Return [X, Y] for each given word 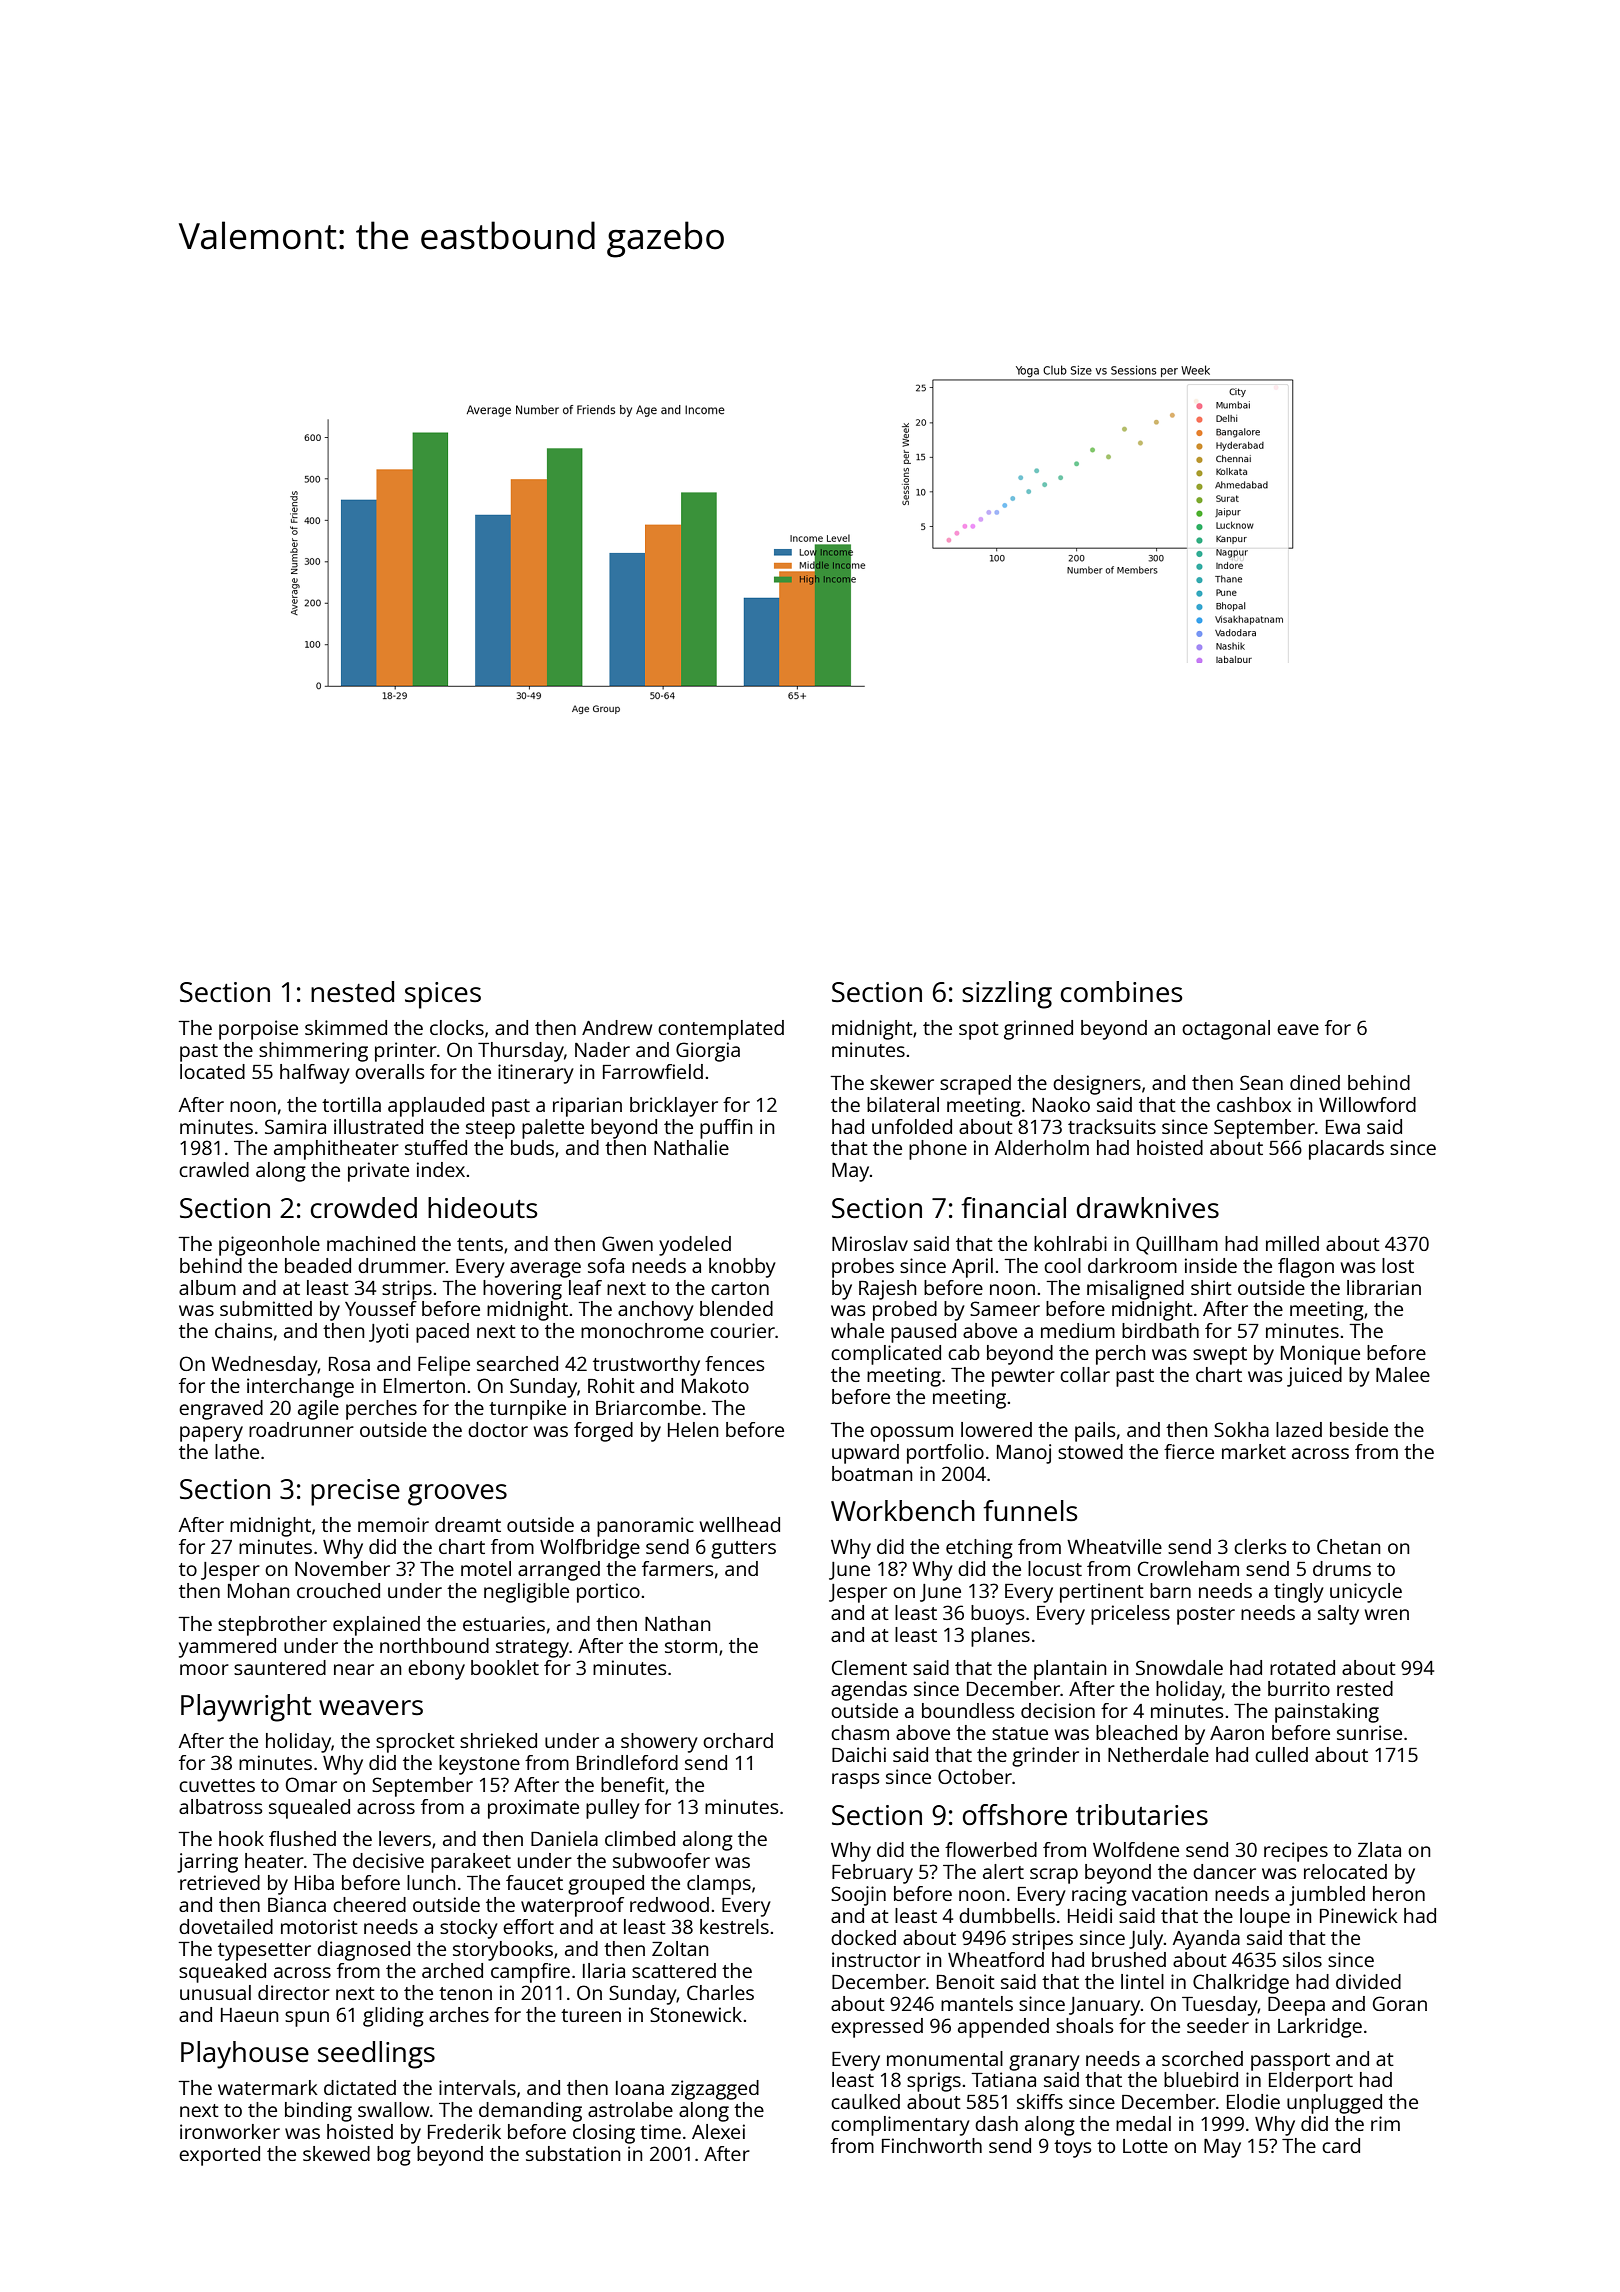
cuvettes [217, 1785]
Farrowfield [653, 1071]
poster [1206, 1616]
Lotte [1145, 2146]
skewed [336, 2153]
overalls [389, 1071]
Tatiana [1003, 2079]
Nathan [678, 1623]
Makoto [715, 1385]
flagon [1306, 1268]
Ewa [1343, 1127]
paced [442, 1333]
